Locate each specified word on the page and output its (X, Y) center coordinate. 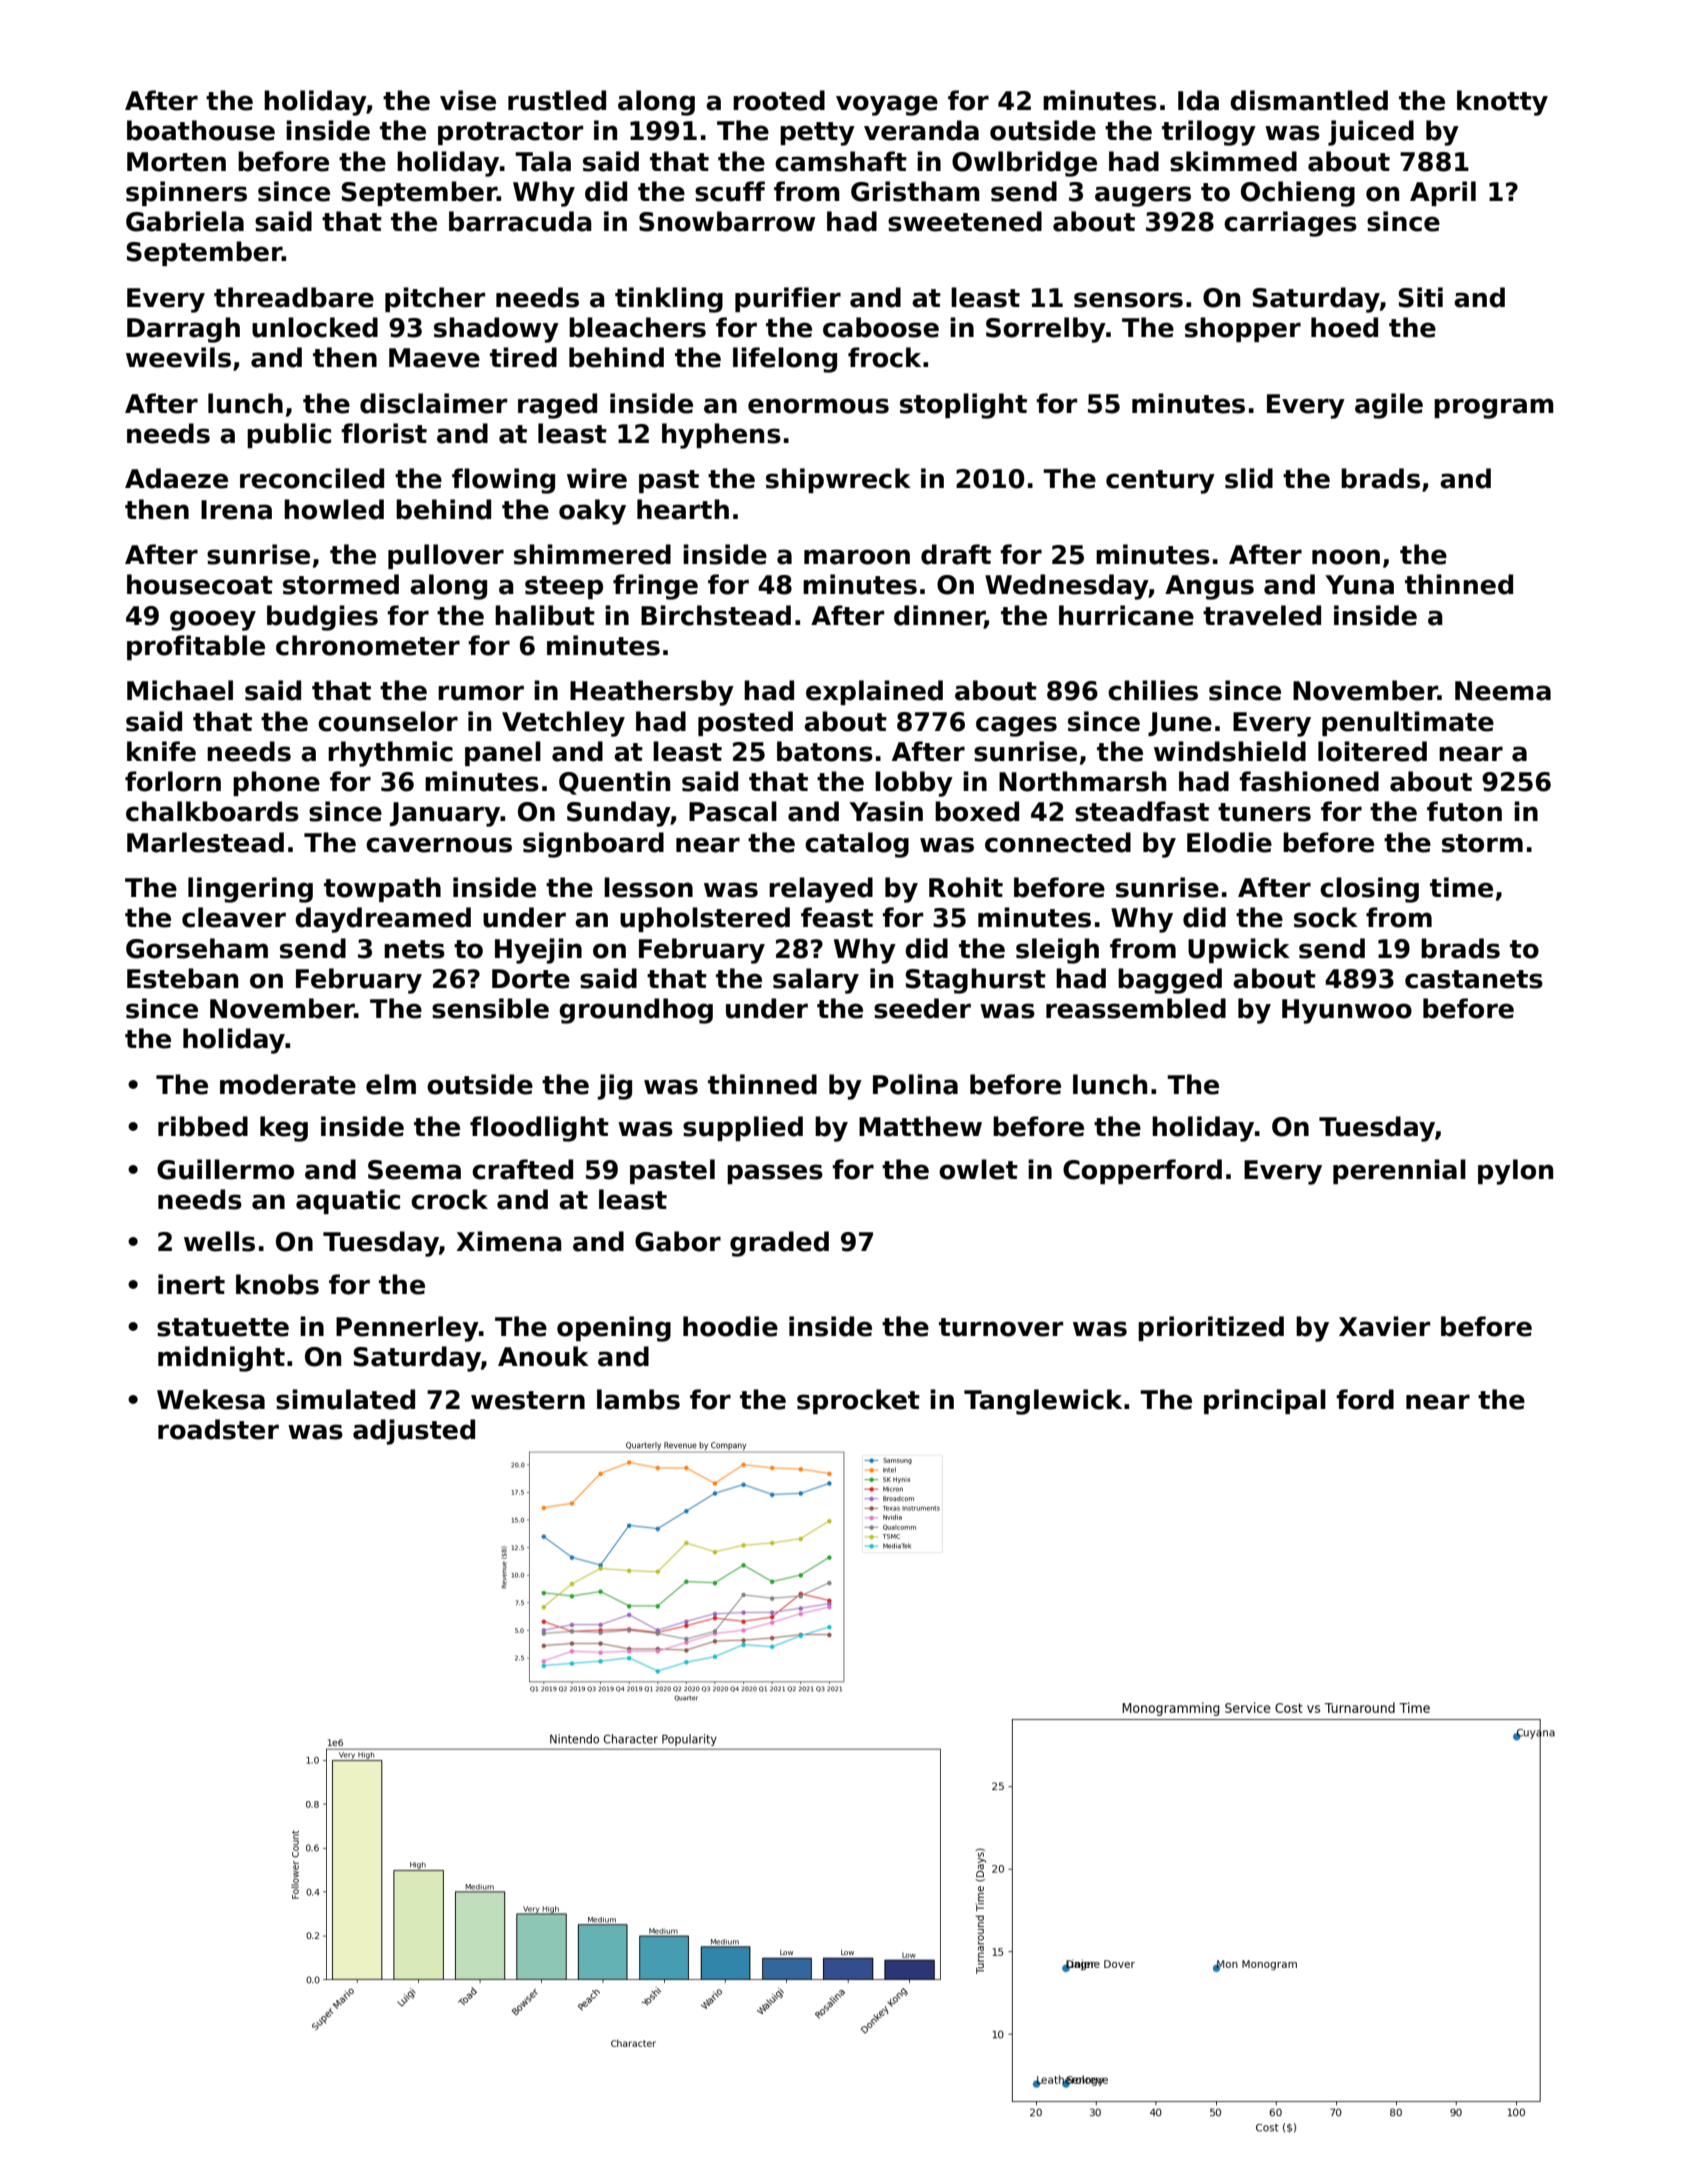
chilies (1153, 690)
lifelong (785, 360)
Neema (1503, 691)
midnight (221, 1359)
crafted (522, 1169)
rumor (481, 693)
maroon (857, 557)
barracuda (520, 221)
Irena (236, 510)
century (1160, 482)
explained (874, 692)
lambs (638, 1399)
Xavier (1384, 1326)
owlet (978, 1169)
